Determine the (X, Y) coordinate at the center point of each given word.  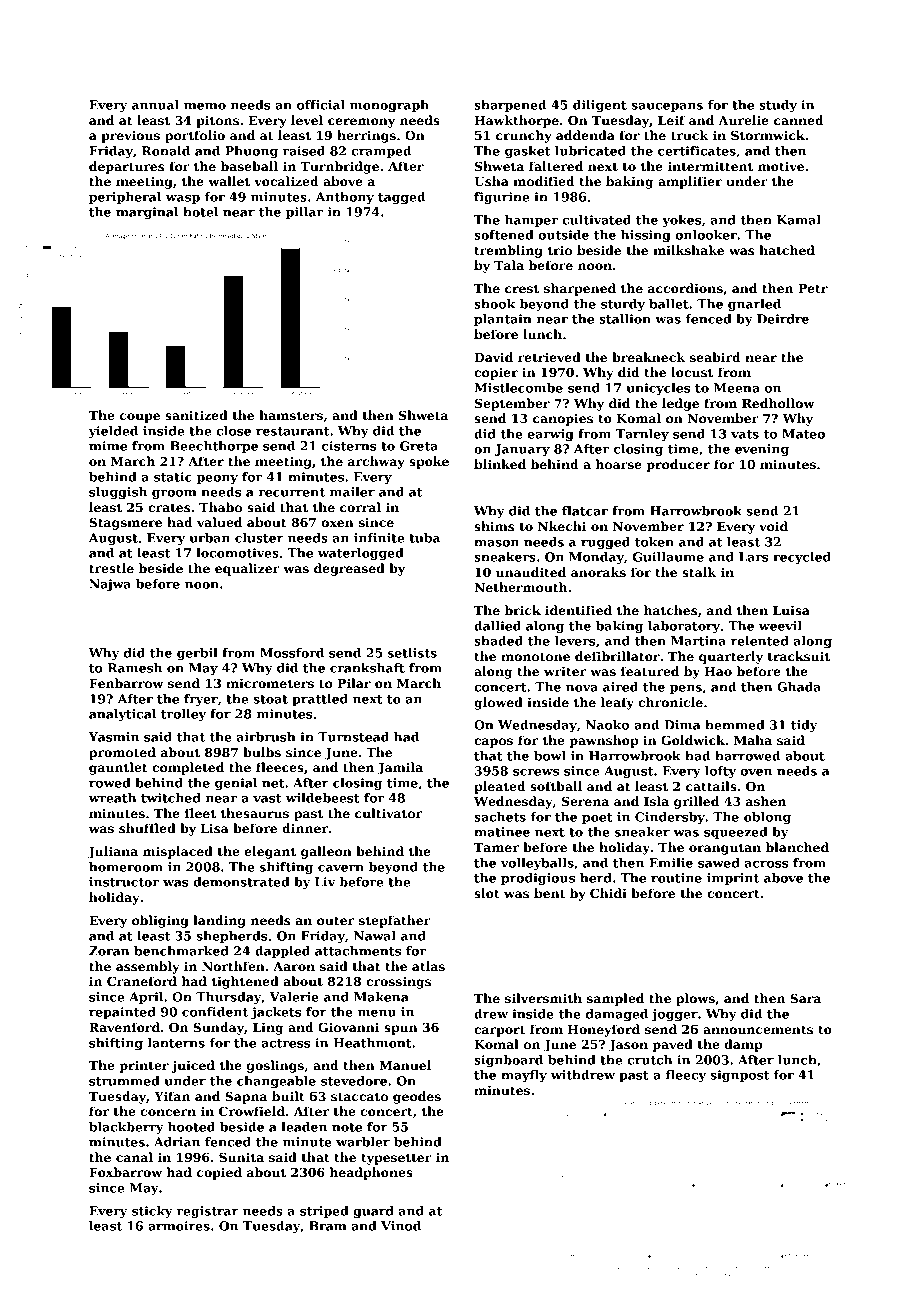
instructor (124, 882)
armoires (179, 1226)
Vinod (401, 1226)
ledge (680, 404)
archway (376, 462)
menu (377, 1013)
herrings (366, 136)
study (778, 106)
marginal (147, 213)
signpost (739, 1076)
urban (209, 538)
